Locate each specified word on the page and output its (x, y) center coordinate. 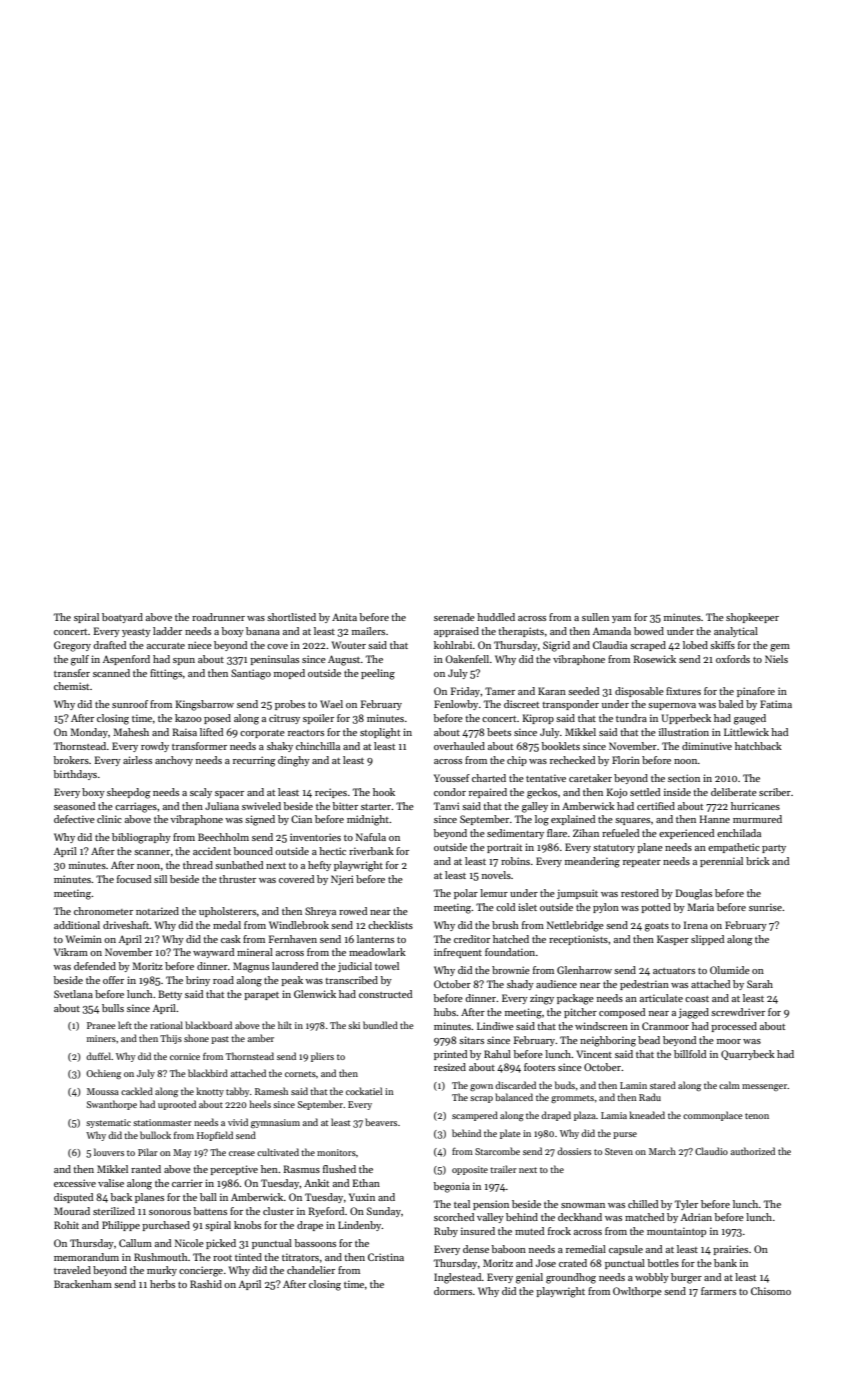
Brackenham (83, 1284)
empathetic (734, 848)
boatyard (122, 618)
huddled (496, 617)
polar (466, 894)
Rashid (206, 1284)
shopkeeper (752, 618)
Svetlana (73, 994)
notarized (157, 911)
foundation (510, 952)
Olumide (730, 970)
